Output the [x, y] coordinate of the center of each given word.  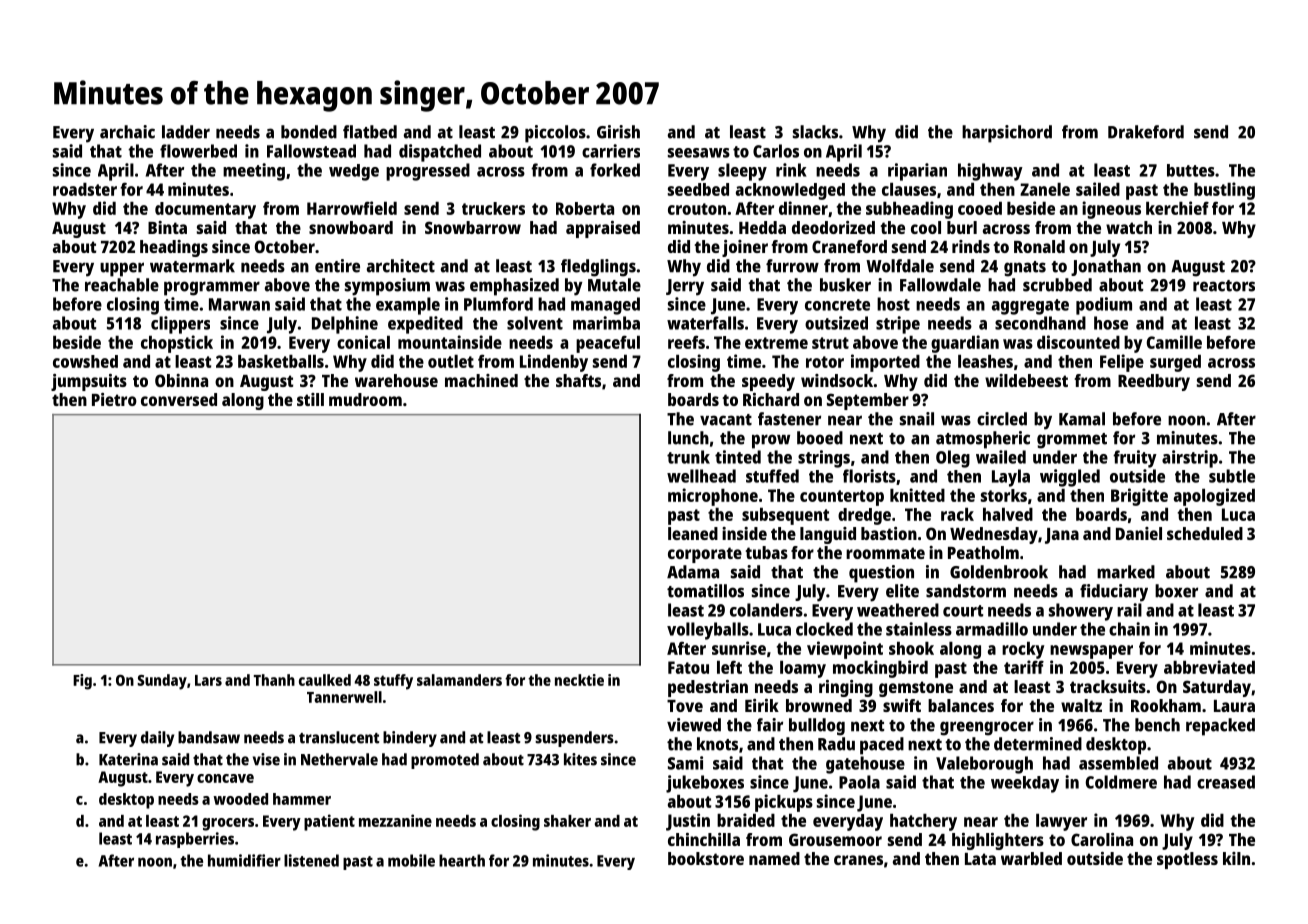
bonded [309, 132]
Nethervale [339, 759]
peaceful [608, 344]
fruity [1135, 459]
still [310, 399]
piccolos [555, 134]
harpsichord [1007, 134]
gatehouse [865, 765]
